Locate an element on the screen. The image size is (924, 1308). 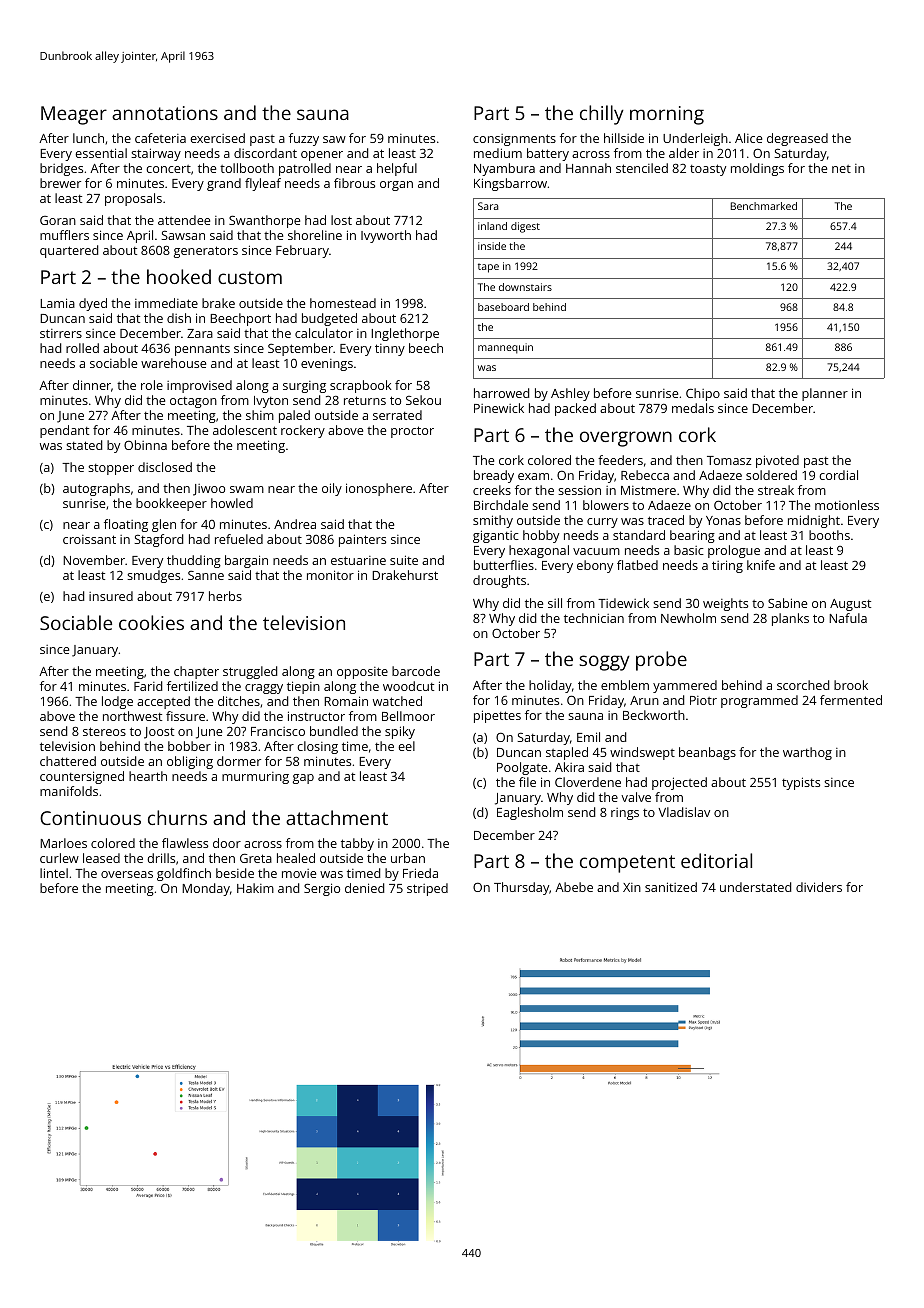
chilly is located at coordinates (602, 115).
